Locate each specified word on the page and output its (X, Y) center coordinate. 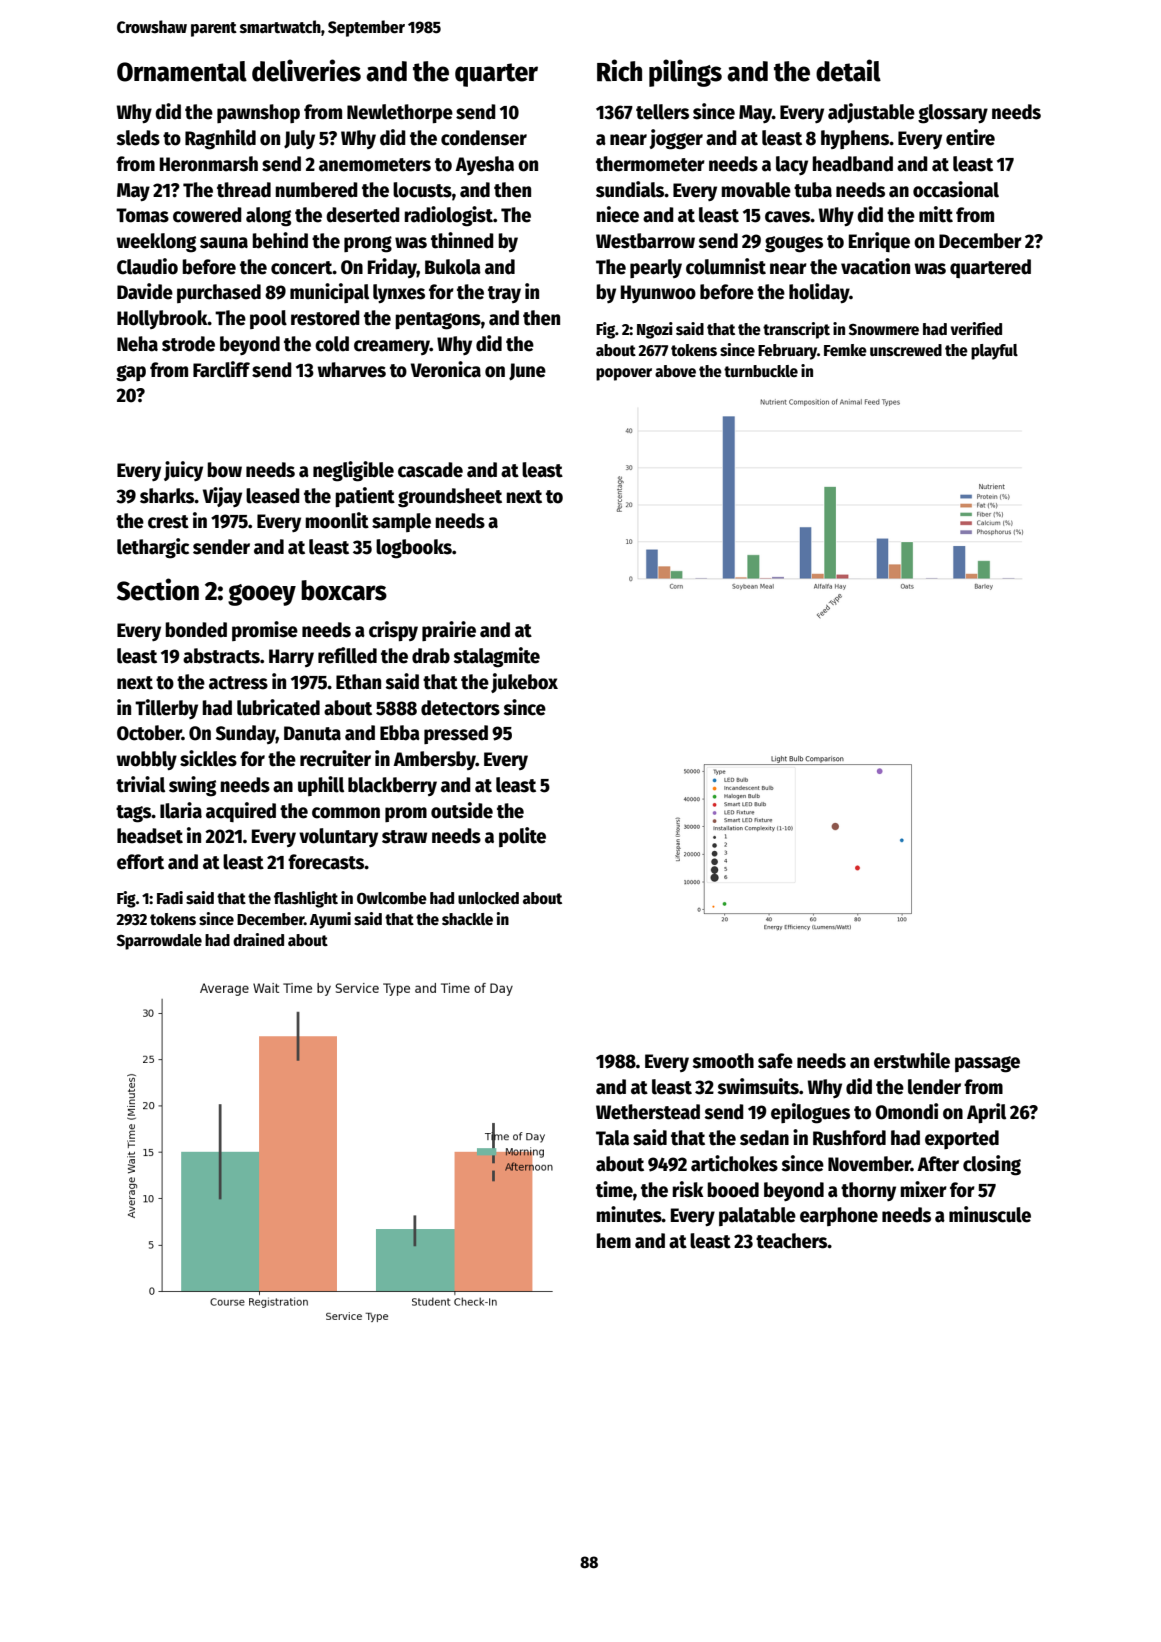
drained (258, 940)
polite (522, 837)
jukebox (524, 683)
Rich (619, 70)
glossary (953, 114)
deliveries (306, 70)
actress (238, 683)
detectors (460, 708)
